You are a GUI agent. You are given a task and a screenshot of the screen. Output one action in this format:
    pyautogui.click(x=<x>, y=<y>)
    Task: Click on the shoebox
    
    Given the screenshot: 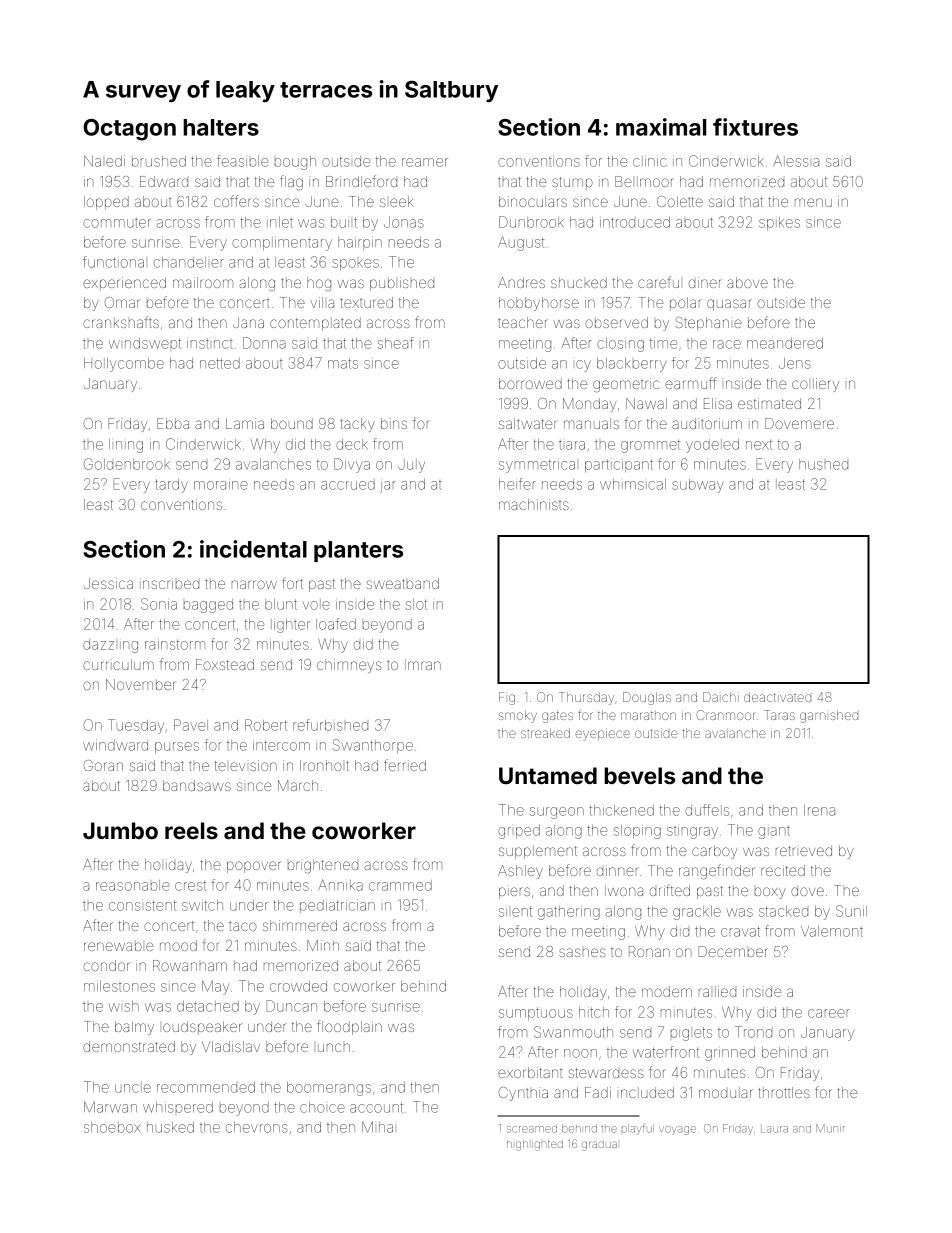 What is the action you would take?
    pyautogui.click(x=112, y=1127)
